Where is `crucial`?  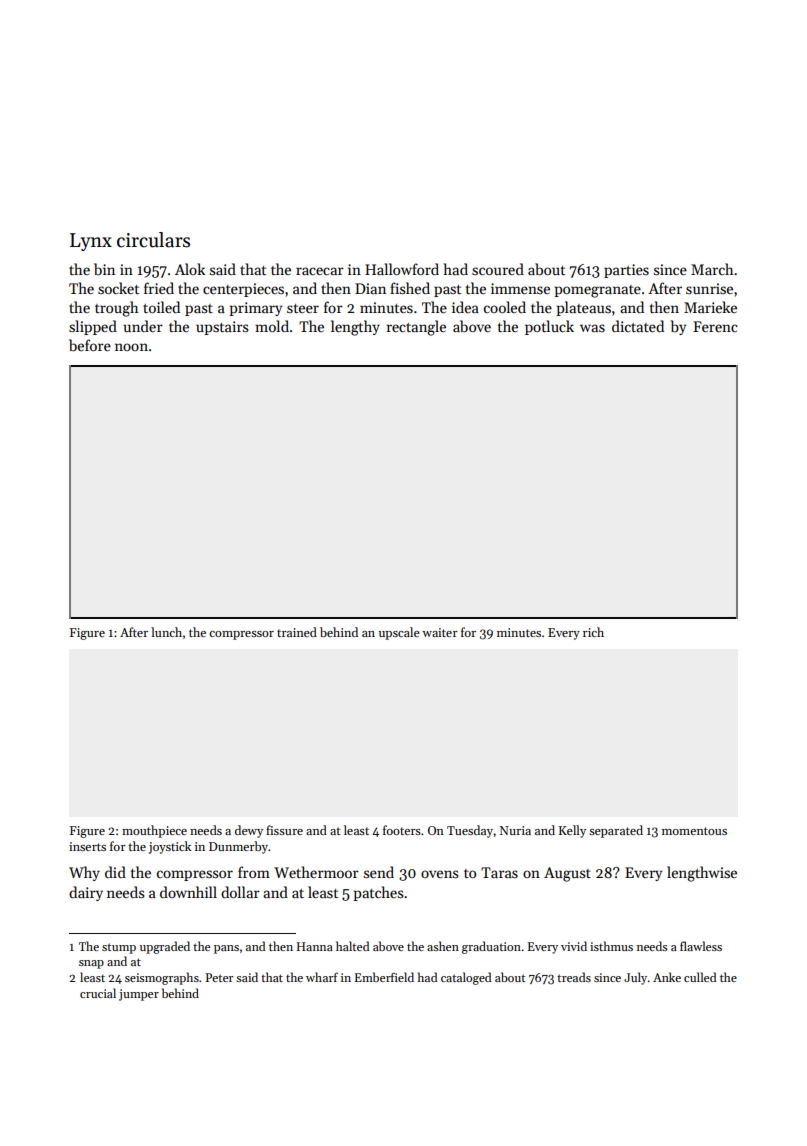 crucial is located at coordinates (98, 993).
